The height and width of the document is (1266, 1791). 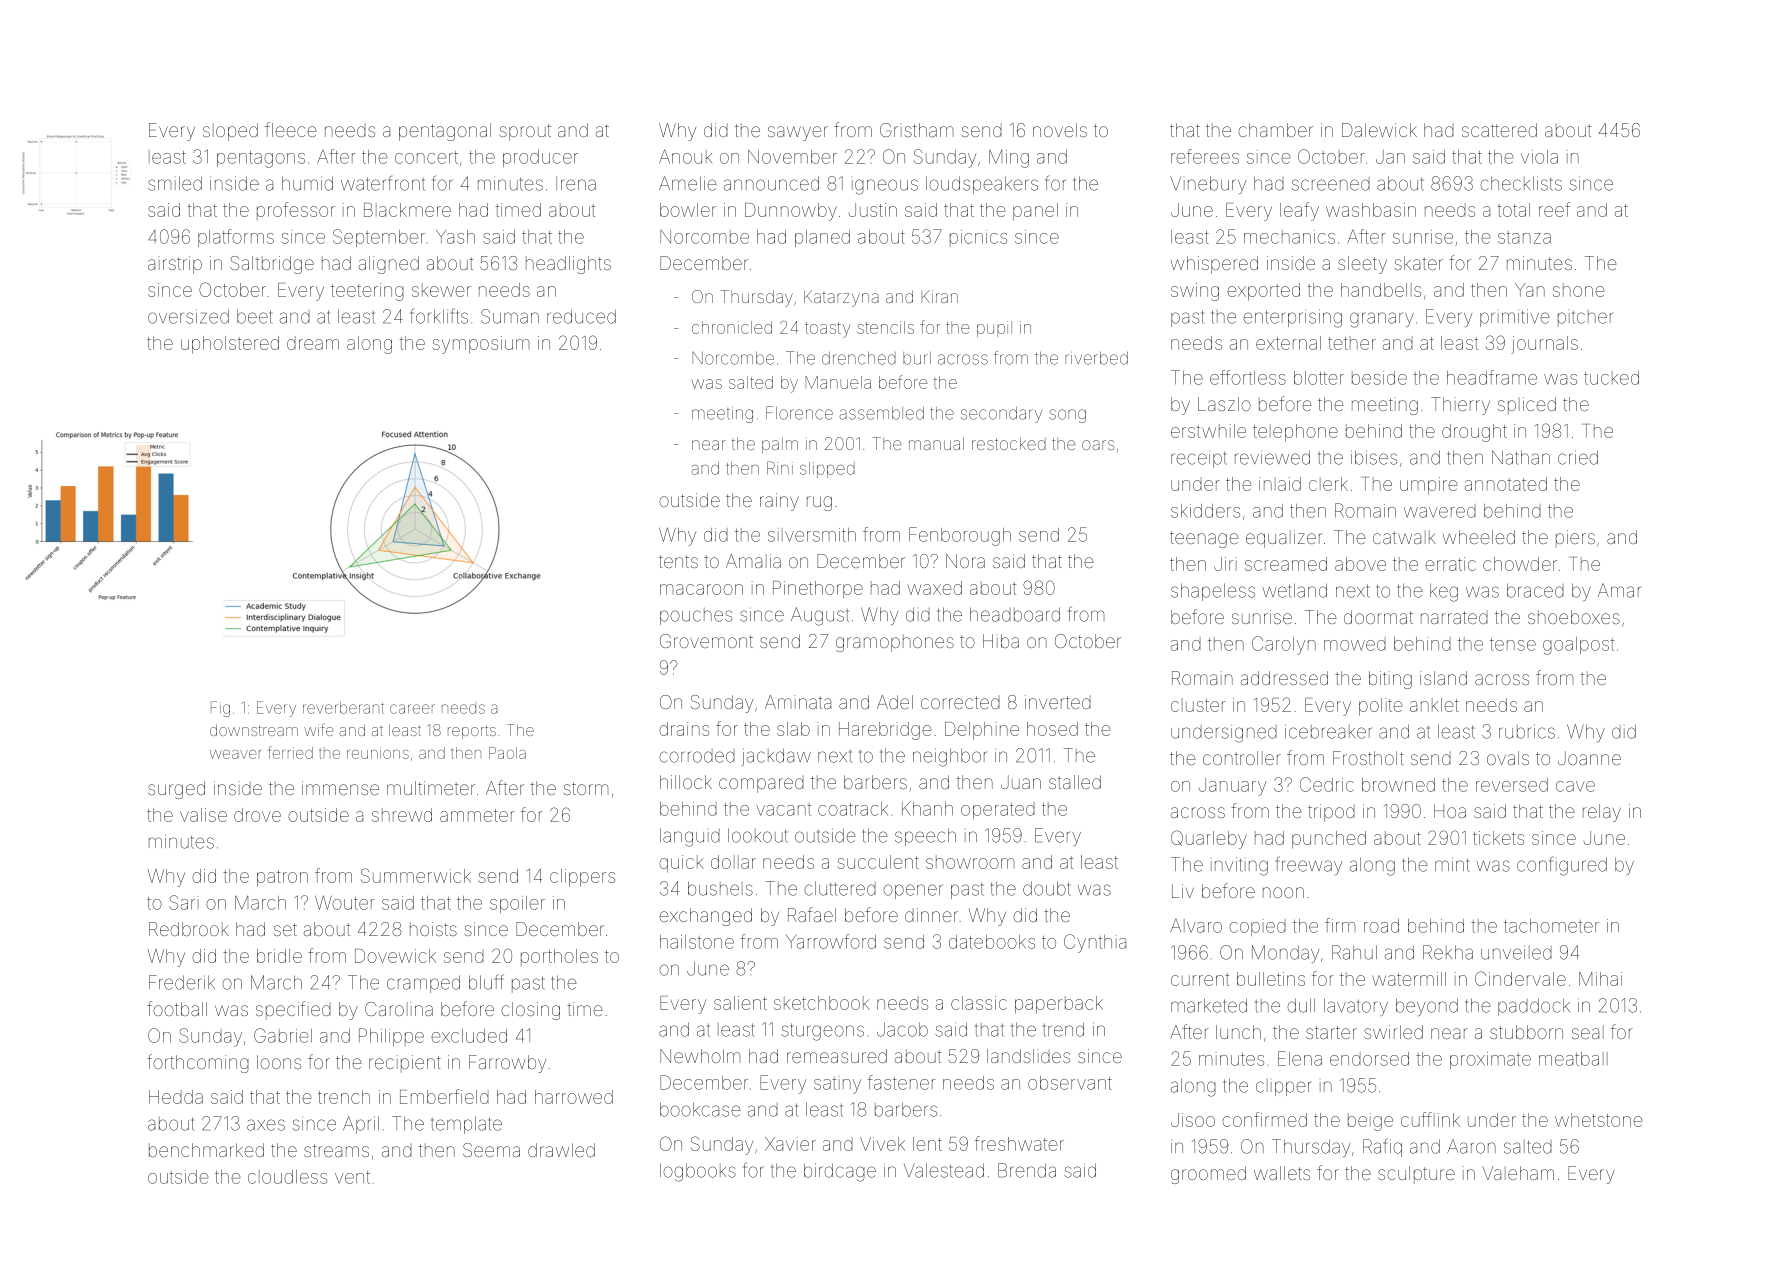 I want to click on cluster, so click(x=1198, y=705).
